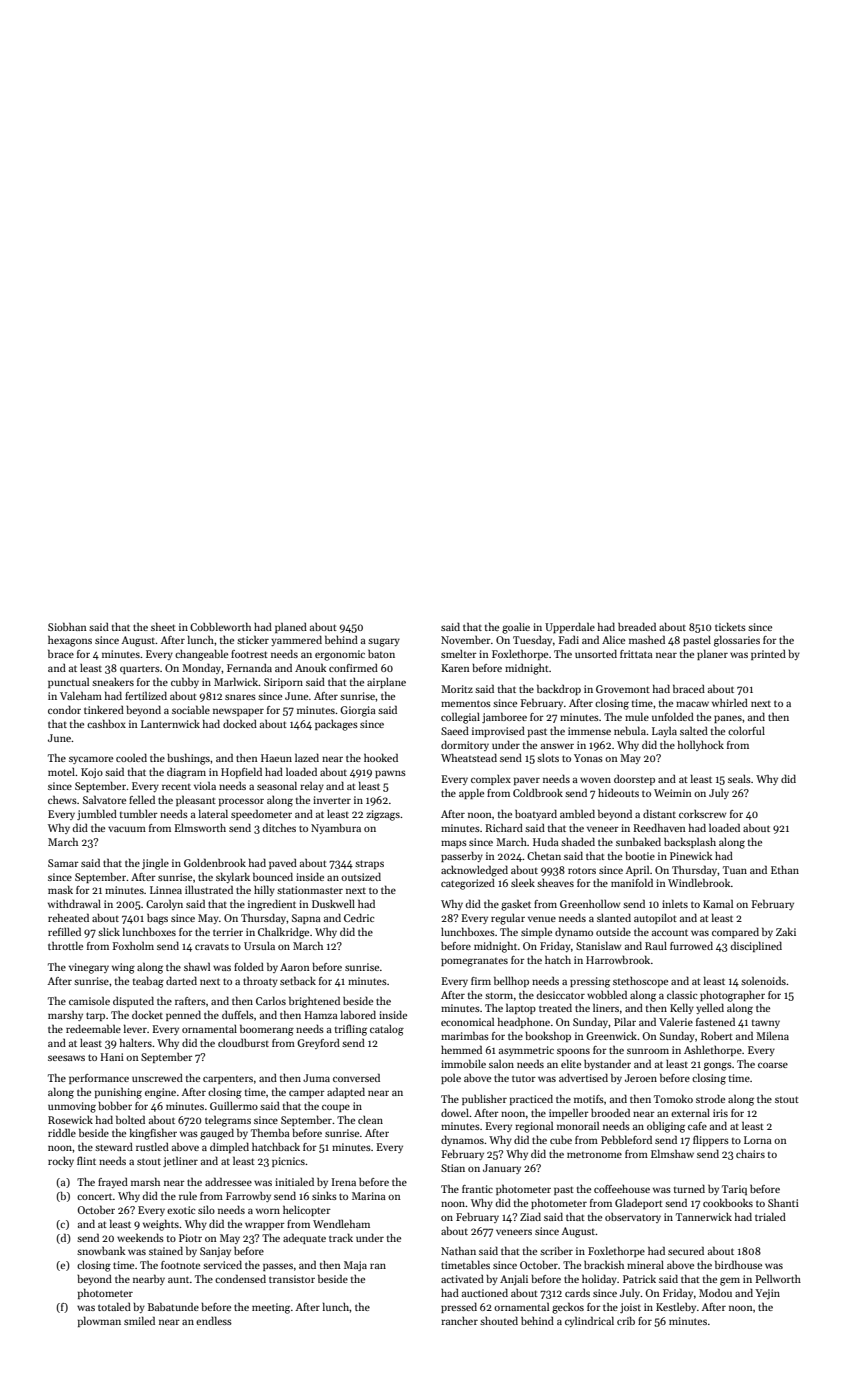 Image resolution: width=849 pixels, height=1400 pixels. I want to click on snares, so click(240, 697).
